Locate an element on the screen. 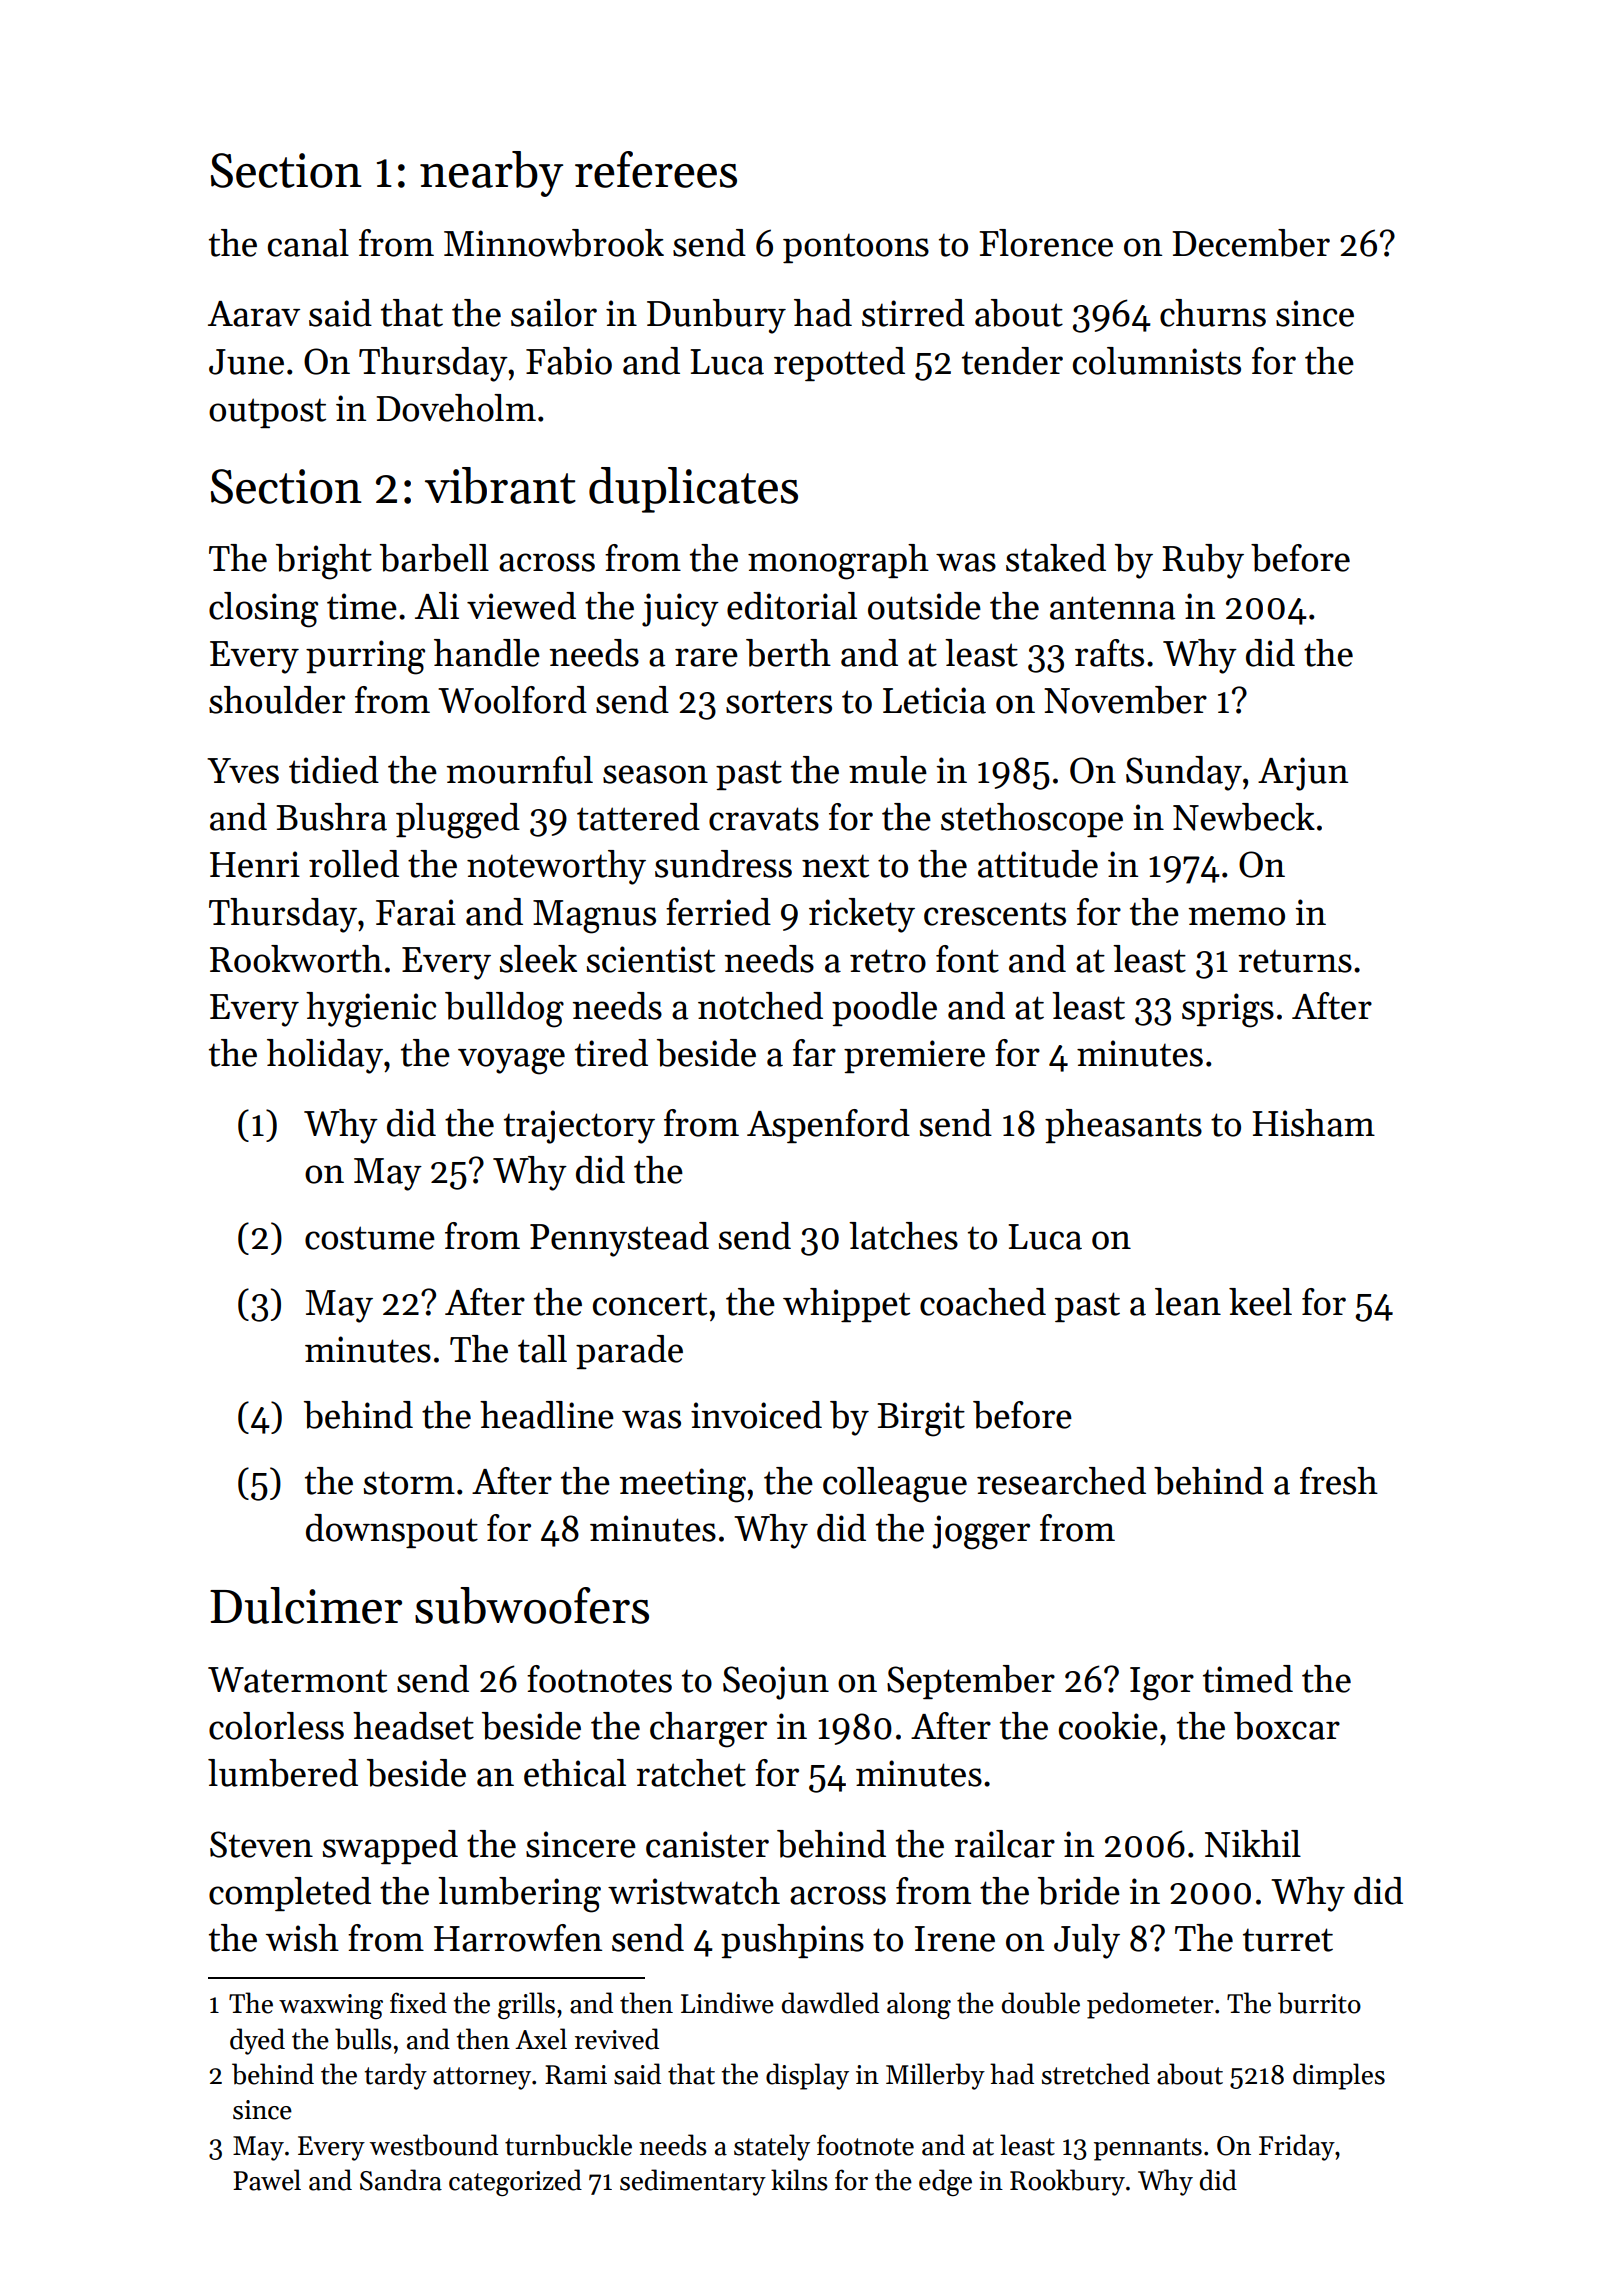  next is located at coordinates (835, 866).
